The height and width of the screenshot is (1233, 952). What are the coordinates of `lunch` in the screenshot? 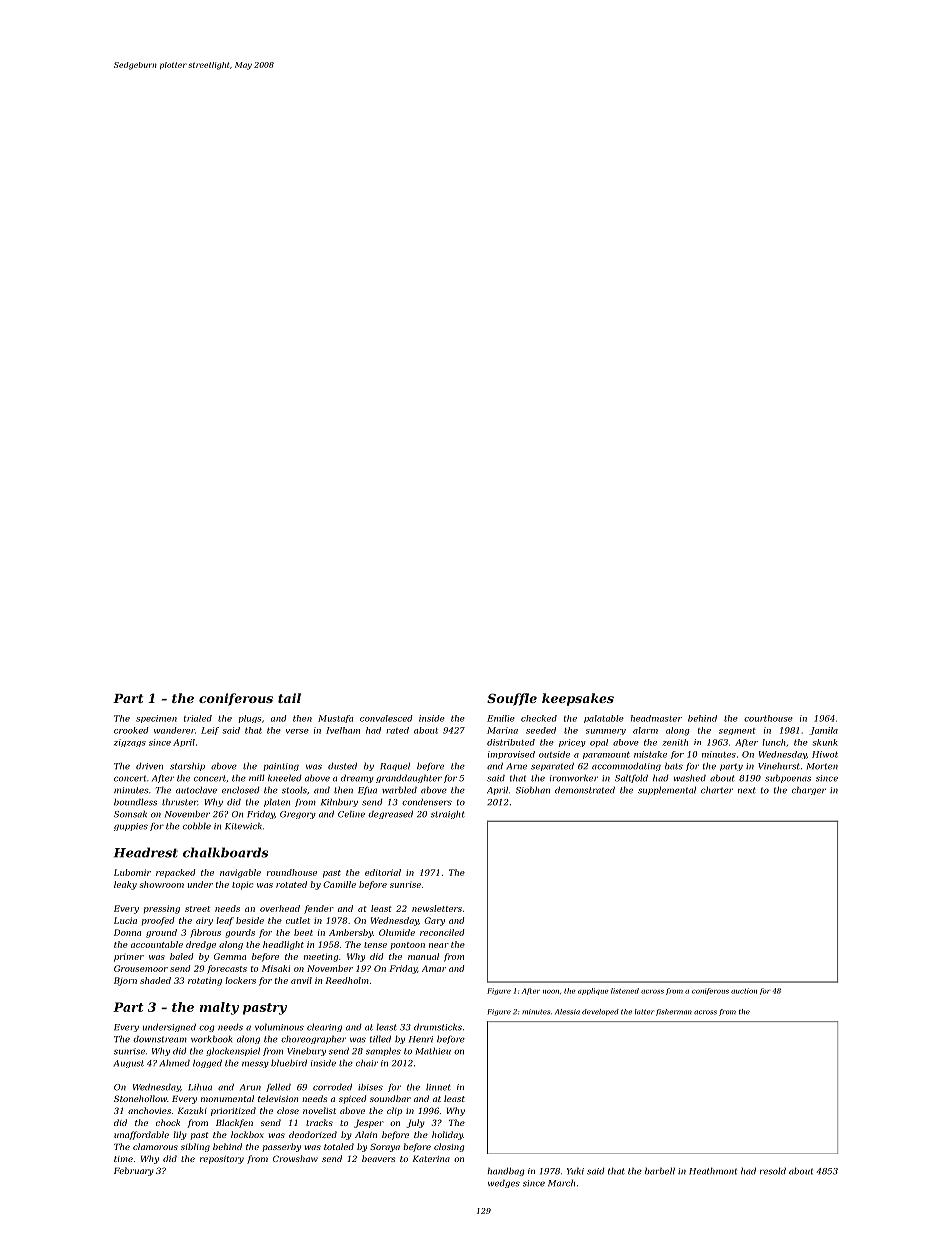 It's located at (774, 742).
